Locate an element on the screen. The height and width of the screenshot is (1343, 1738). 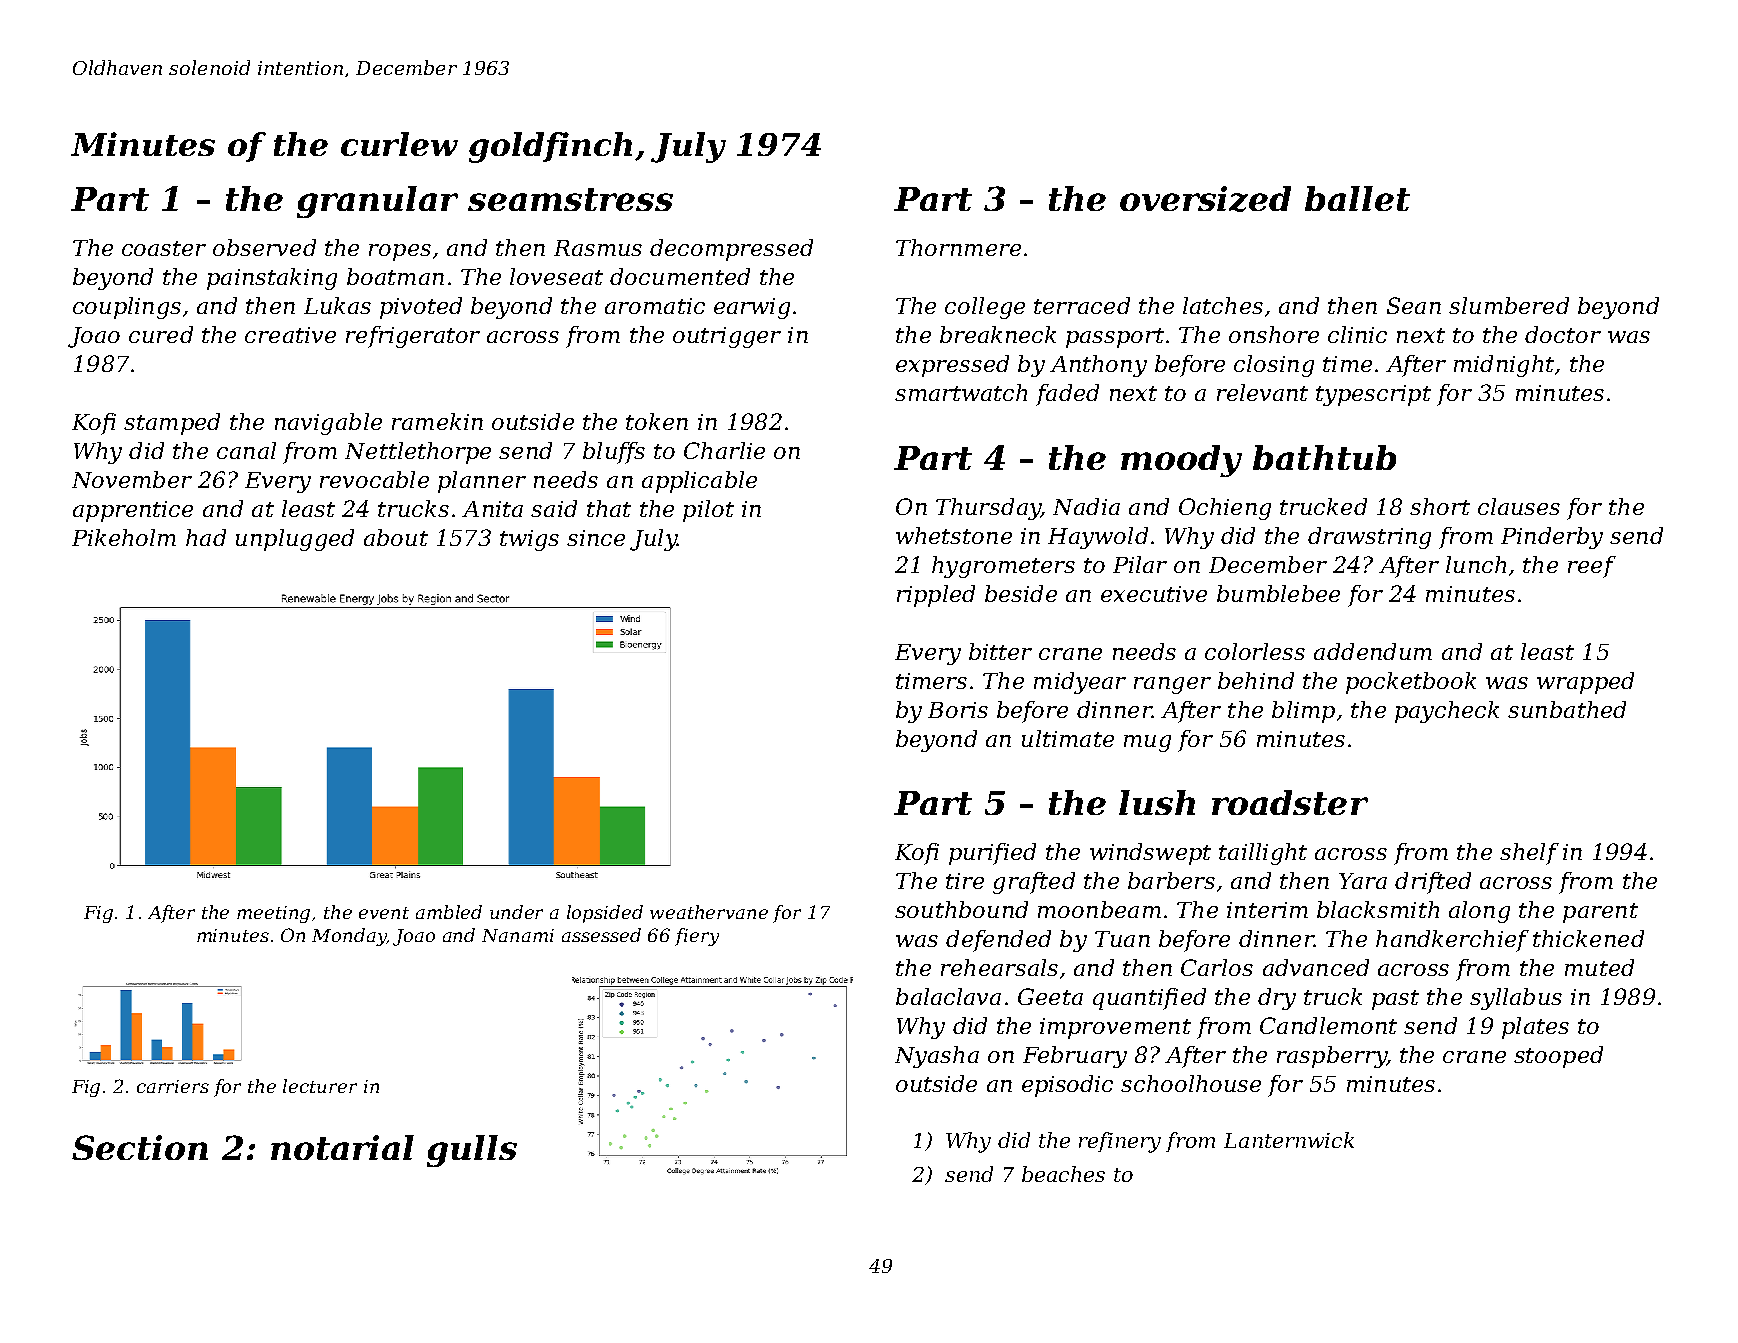
Boris is located at coordinates (958, 710).
